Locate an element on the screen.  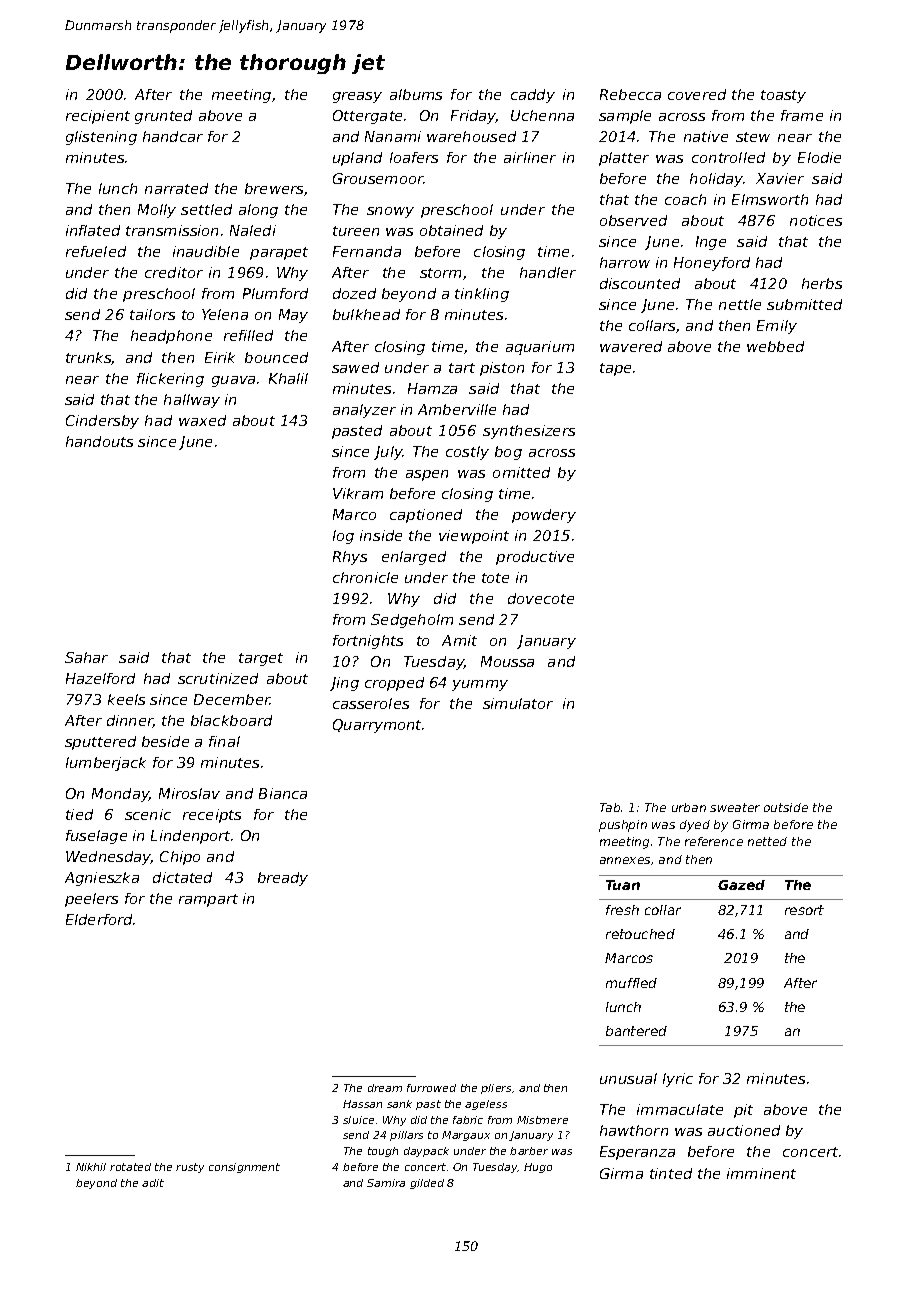
greasy is located at coordinates (357, 97).
